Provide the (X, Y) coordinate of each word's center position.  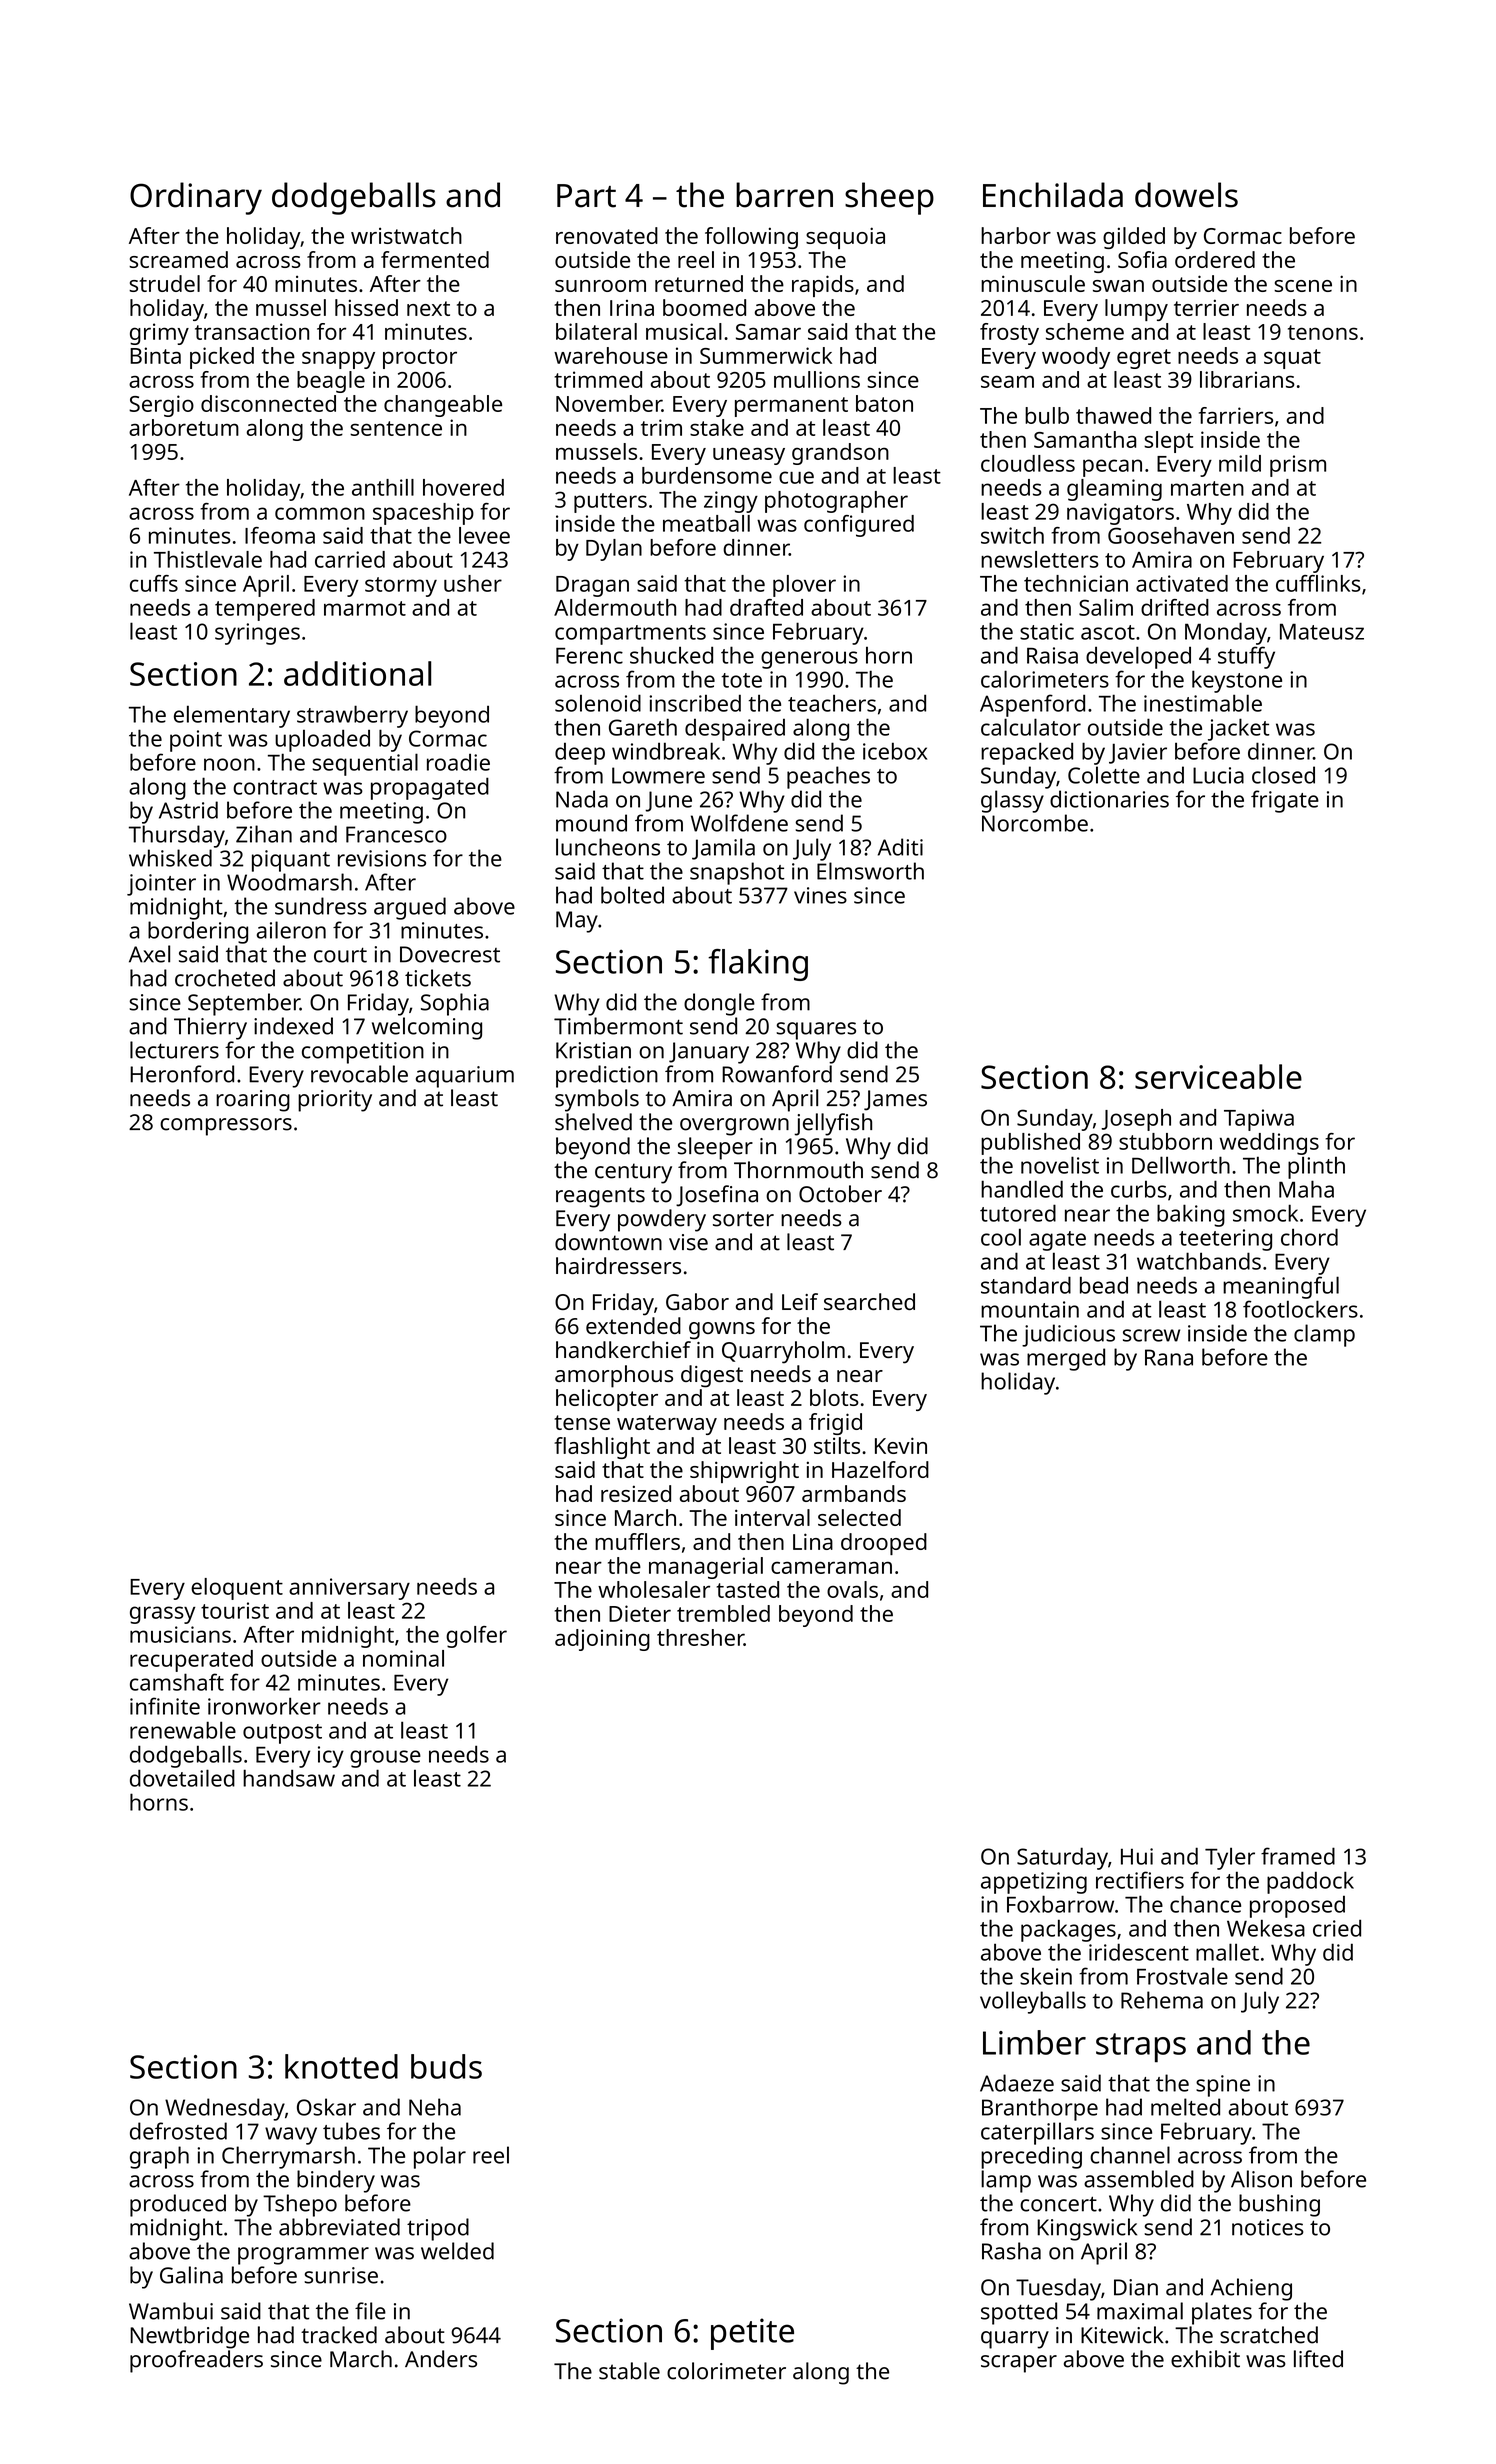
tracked (339, 2335)
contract (275, 787)
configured (859, 526)
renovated (607, 235)
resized (636, 1493)
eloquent (237, 1589)
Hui (1137, 1856)
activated (1182, 583)
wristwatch (406, 235)
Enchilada (1053, 195)
